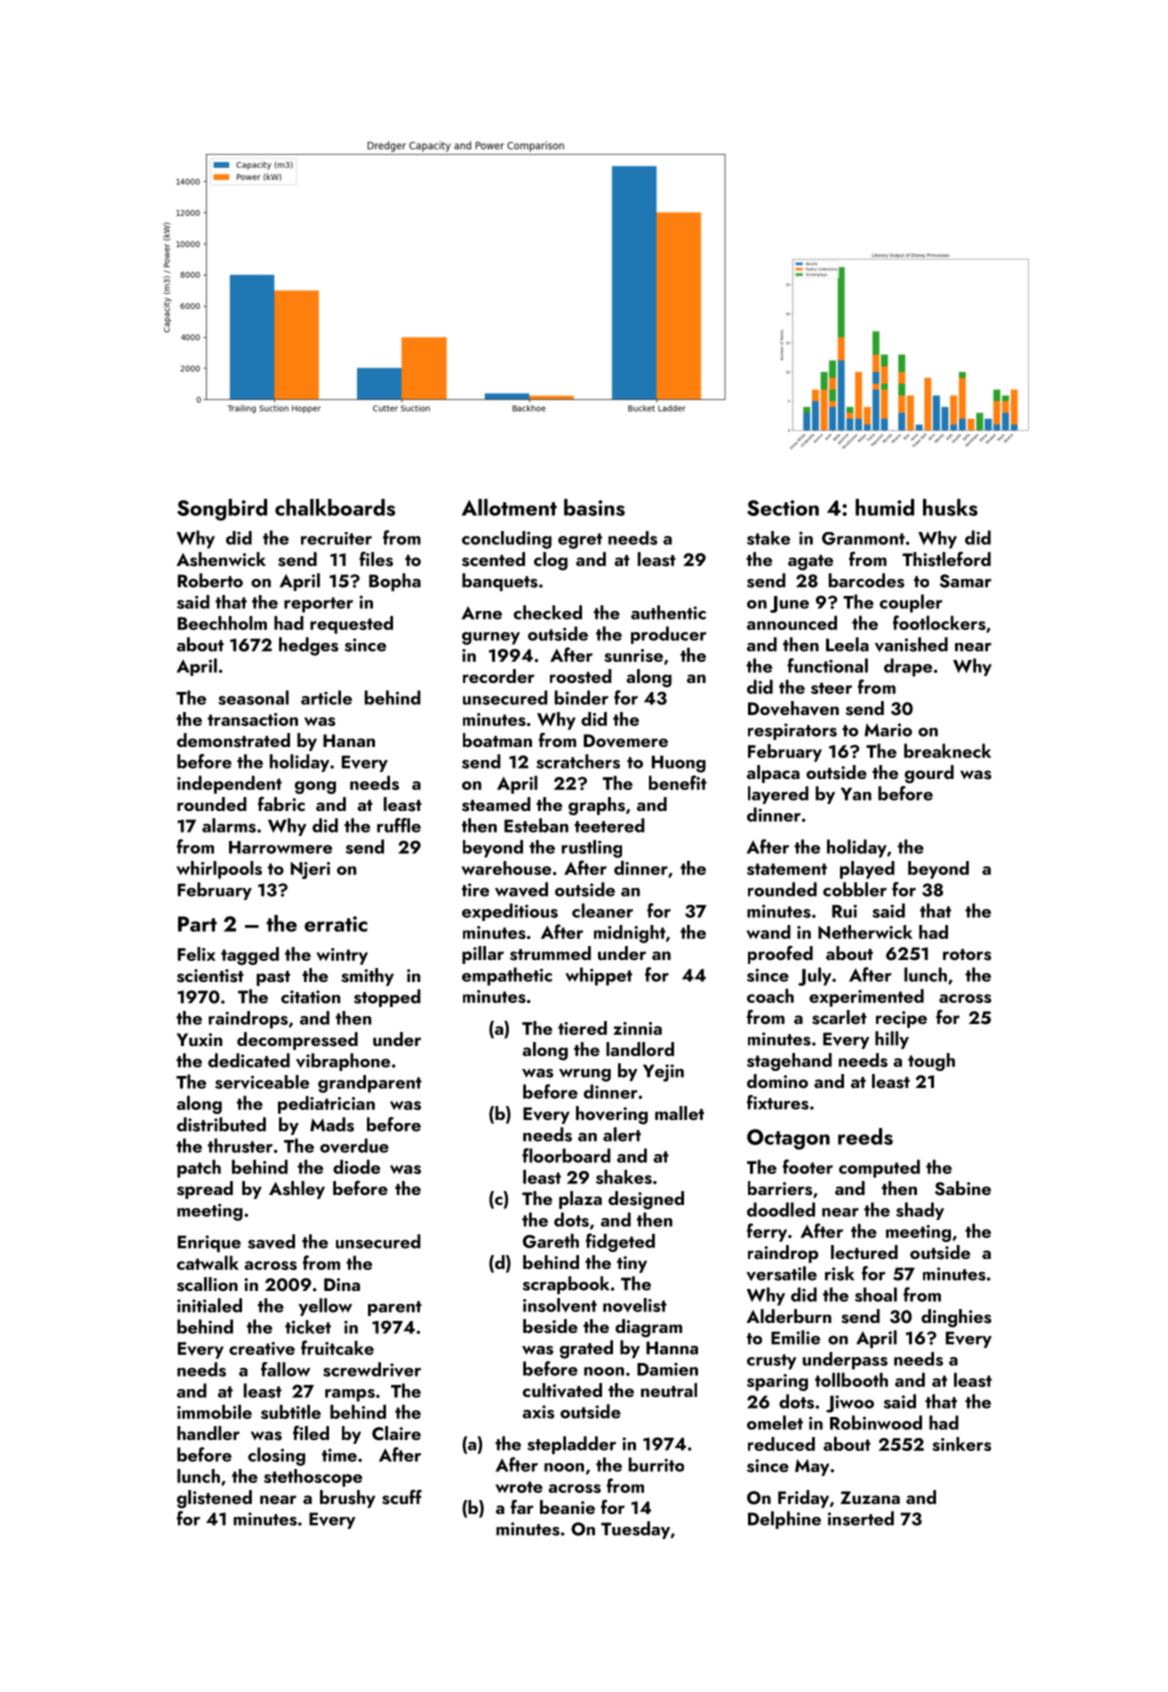 The width and height of the page is (1168, 1692). What do you see at coordinates (781, 1444) in the page?
I see `reduced` at bounding box center [781, 1444].
